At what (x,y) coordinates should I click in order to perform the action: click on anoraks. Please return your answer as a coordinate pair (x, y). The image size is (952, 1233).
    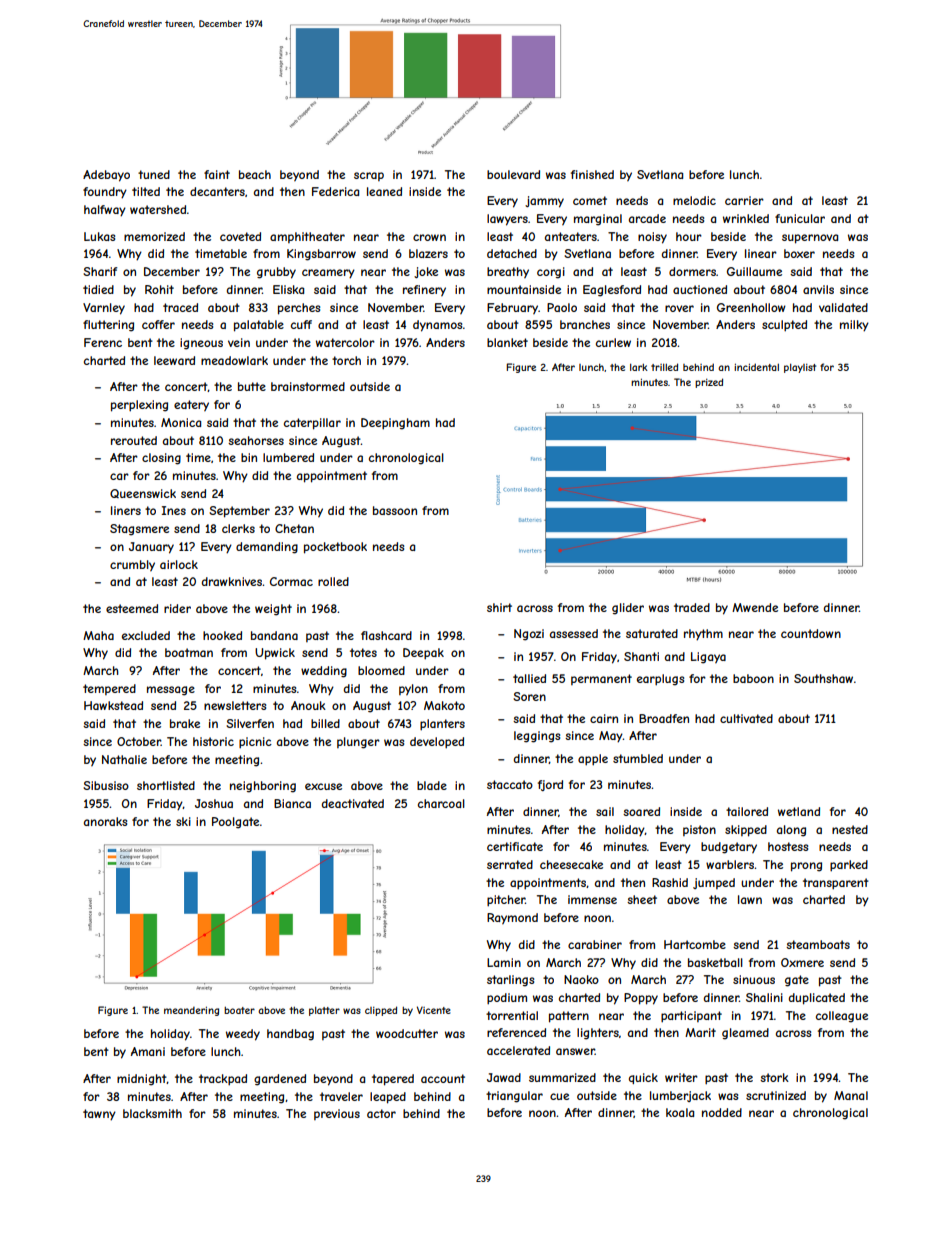
    Looking at the image, I should click on (105, 821).
